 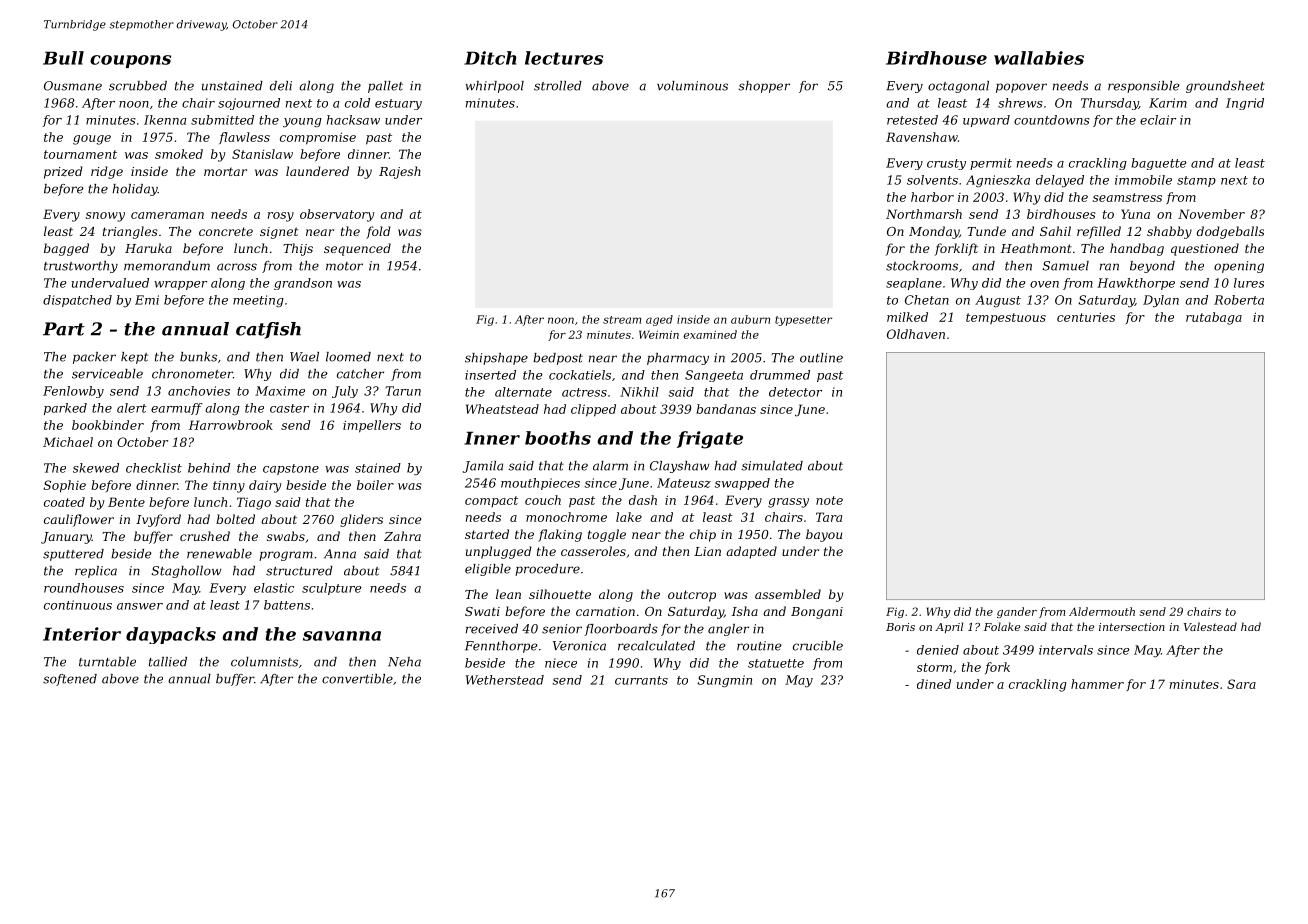 What do you see at coordinates (63, 172) in the document?
I see `prized` at bounding box center [63, 172].
